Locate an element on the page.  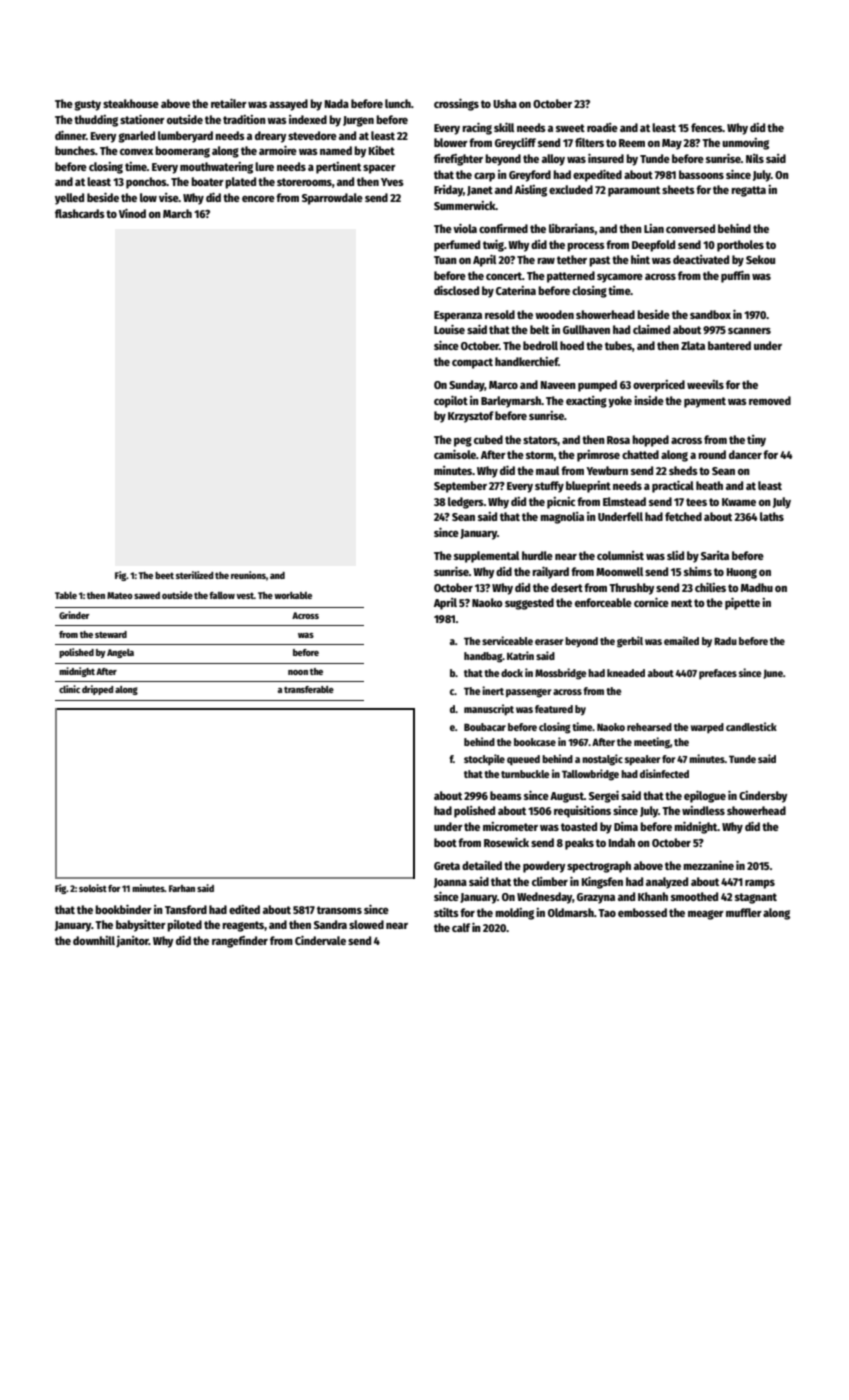
lumberyard is located at coordinates (185, 137).
